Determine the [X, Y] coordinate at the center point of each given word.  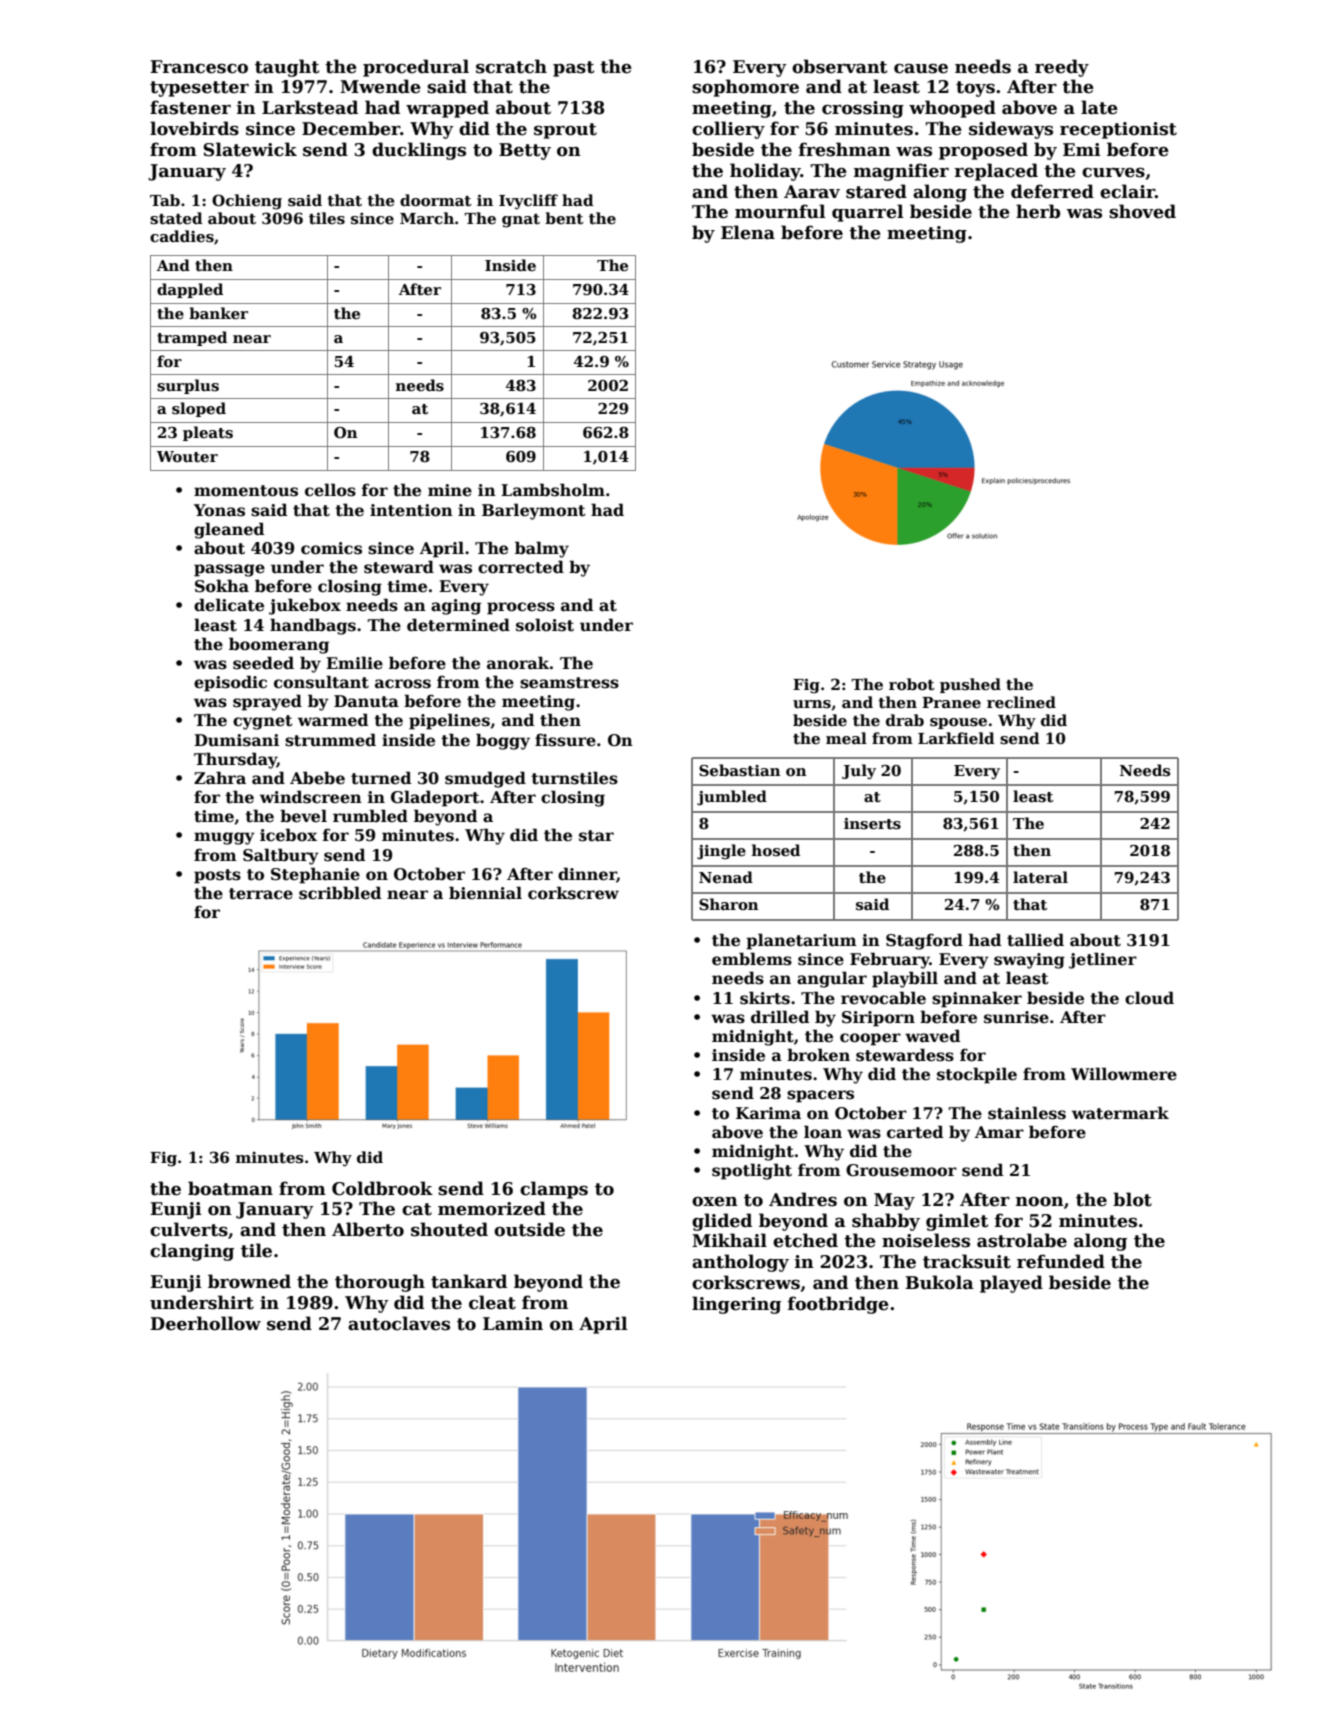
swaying [1029, 961]
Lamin [513, 1324]
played [1011, 1284]
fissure [565, 740]
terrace [261, 894]
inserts [872, 824]
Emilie [354, 663]
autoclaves [399, 1323]
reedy [1062, 68]
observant [839, 66]
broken [818, 1055]
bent [564, 218]
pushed [970, 685]
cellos [330, 490]
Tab [165, 200]
